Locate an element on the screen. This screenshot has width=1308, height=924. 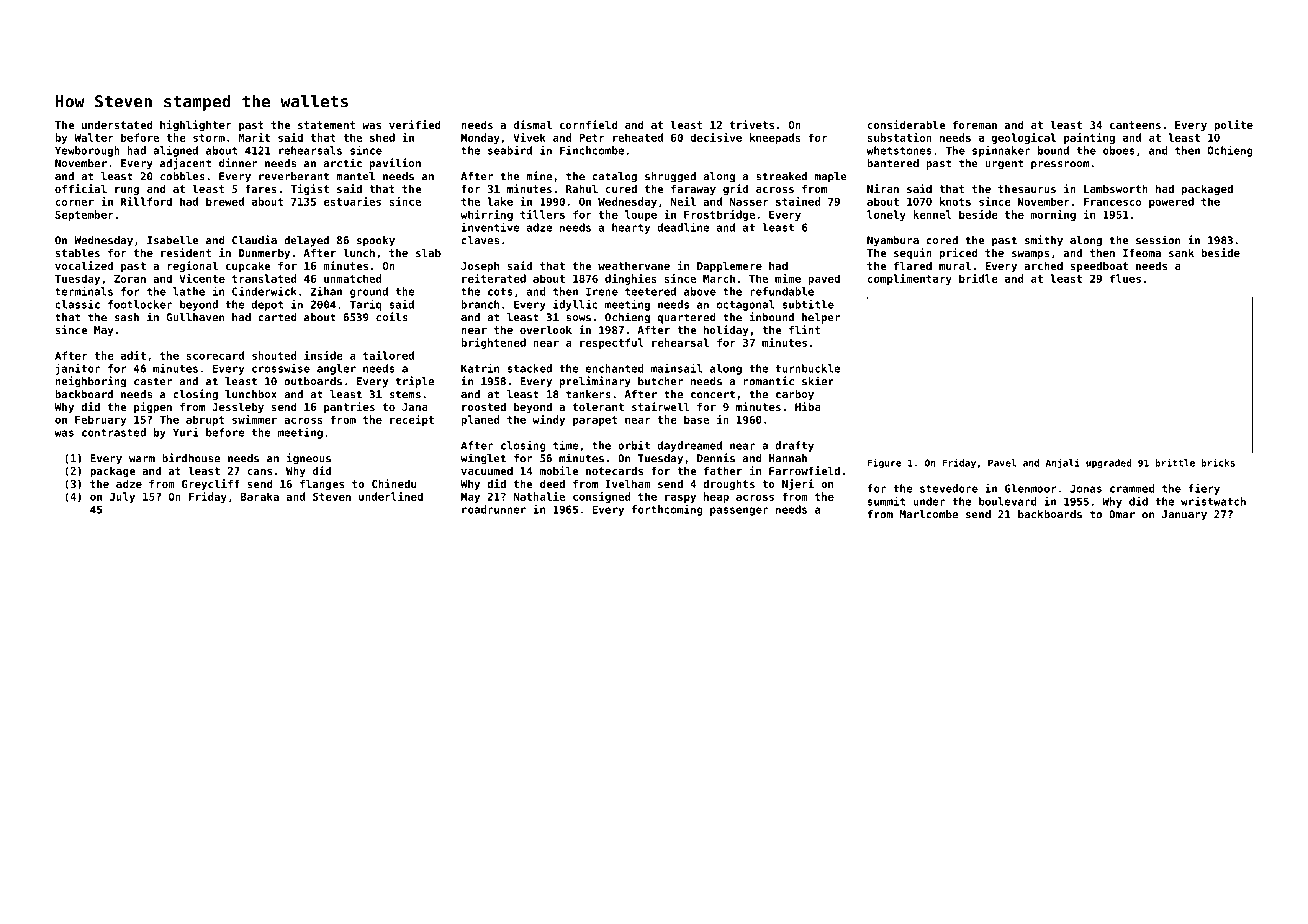
subtitle is located at coordinates (808, 304).
